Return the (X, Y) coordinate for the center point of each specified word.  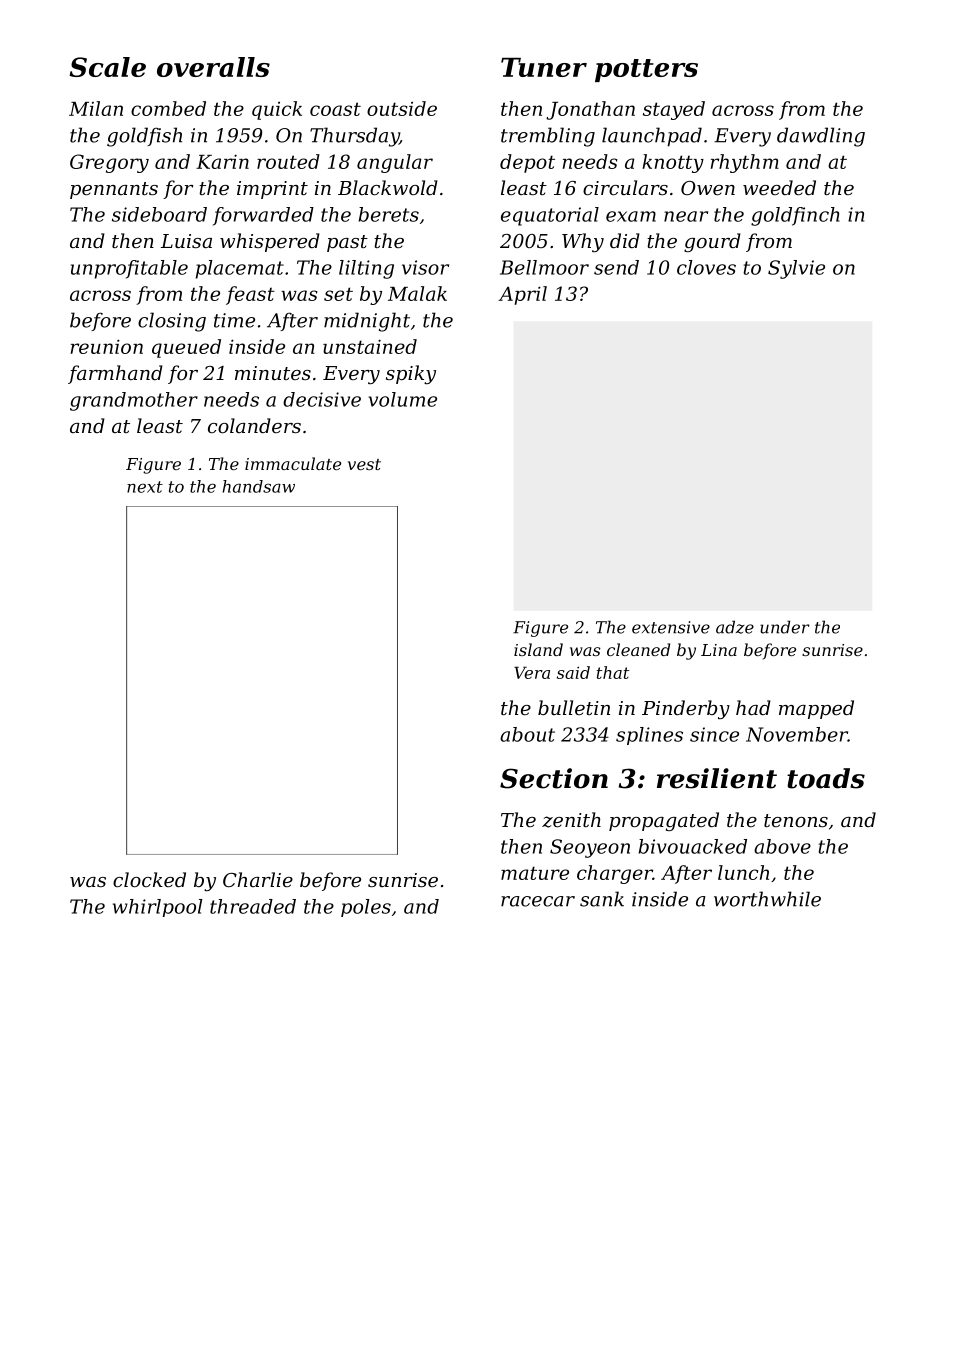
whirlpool (157, 908)
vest (364, 464)
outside (402, 108)
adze (735, 627)
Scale (107, 67)
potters (646, 70)
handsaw (258, 486)
